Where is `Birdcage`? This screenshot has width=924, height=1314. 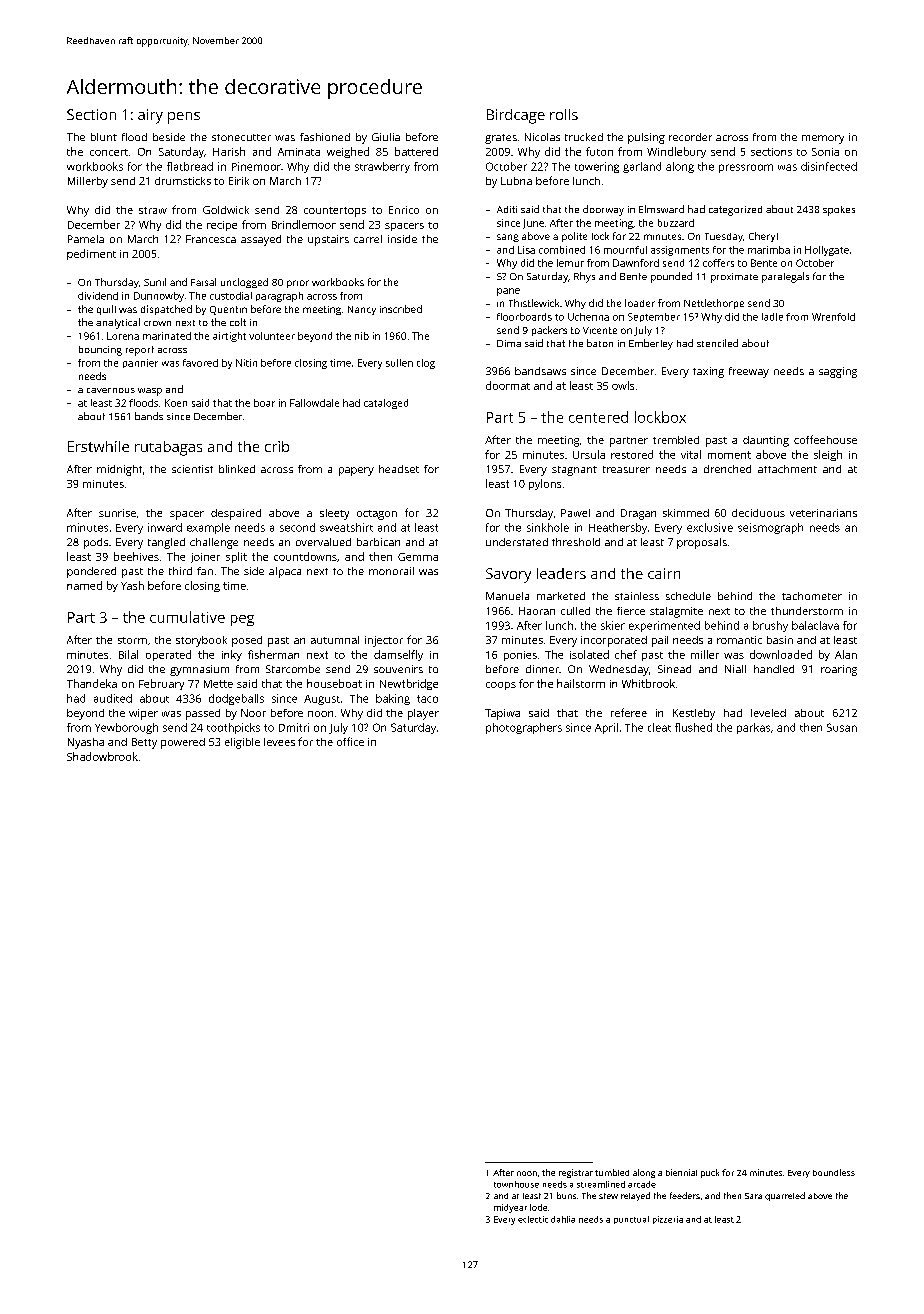
Birdcage is located at coordinates (516, 116).
